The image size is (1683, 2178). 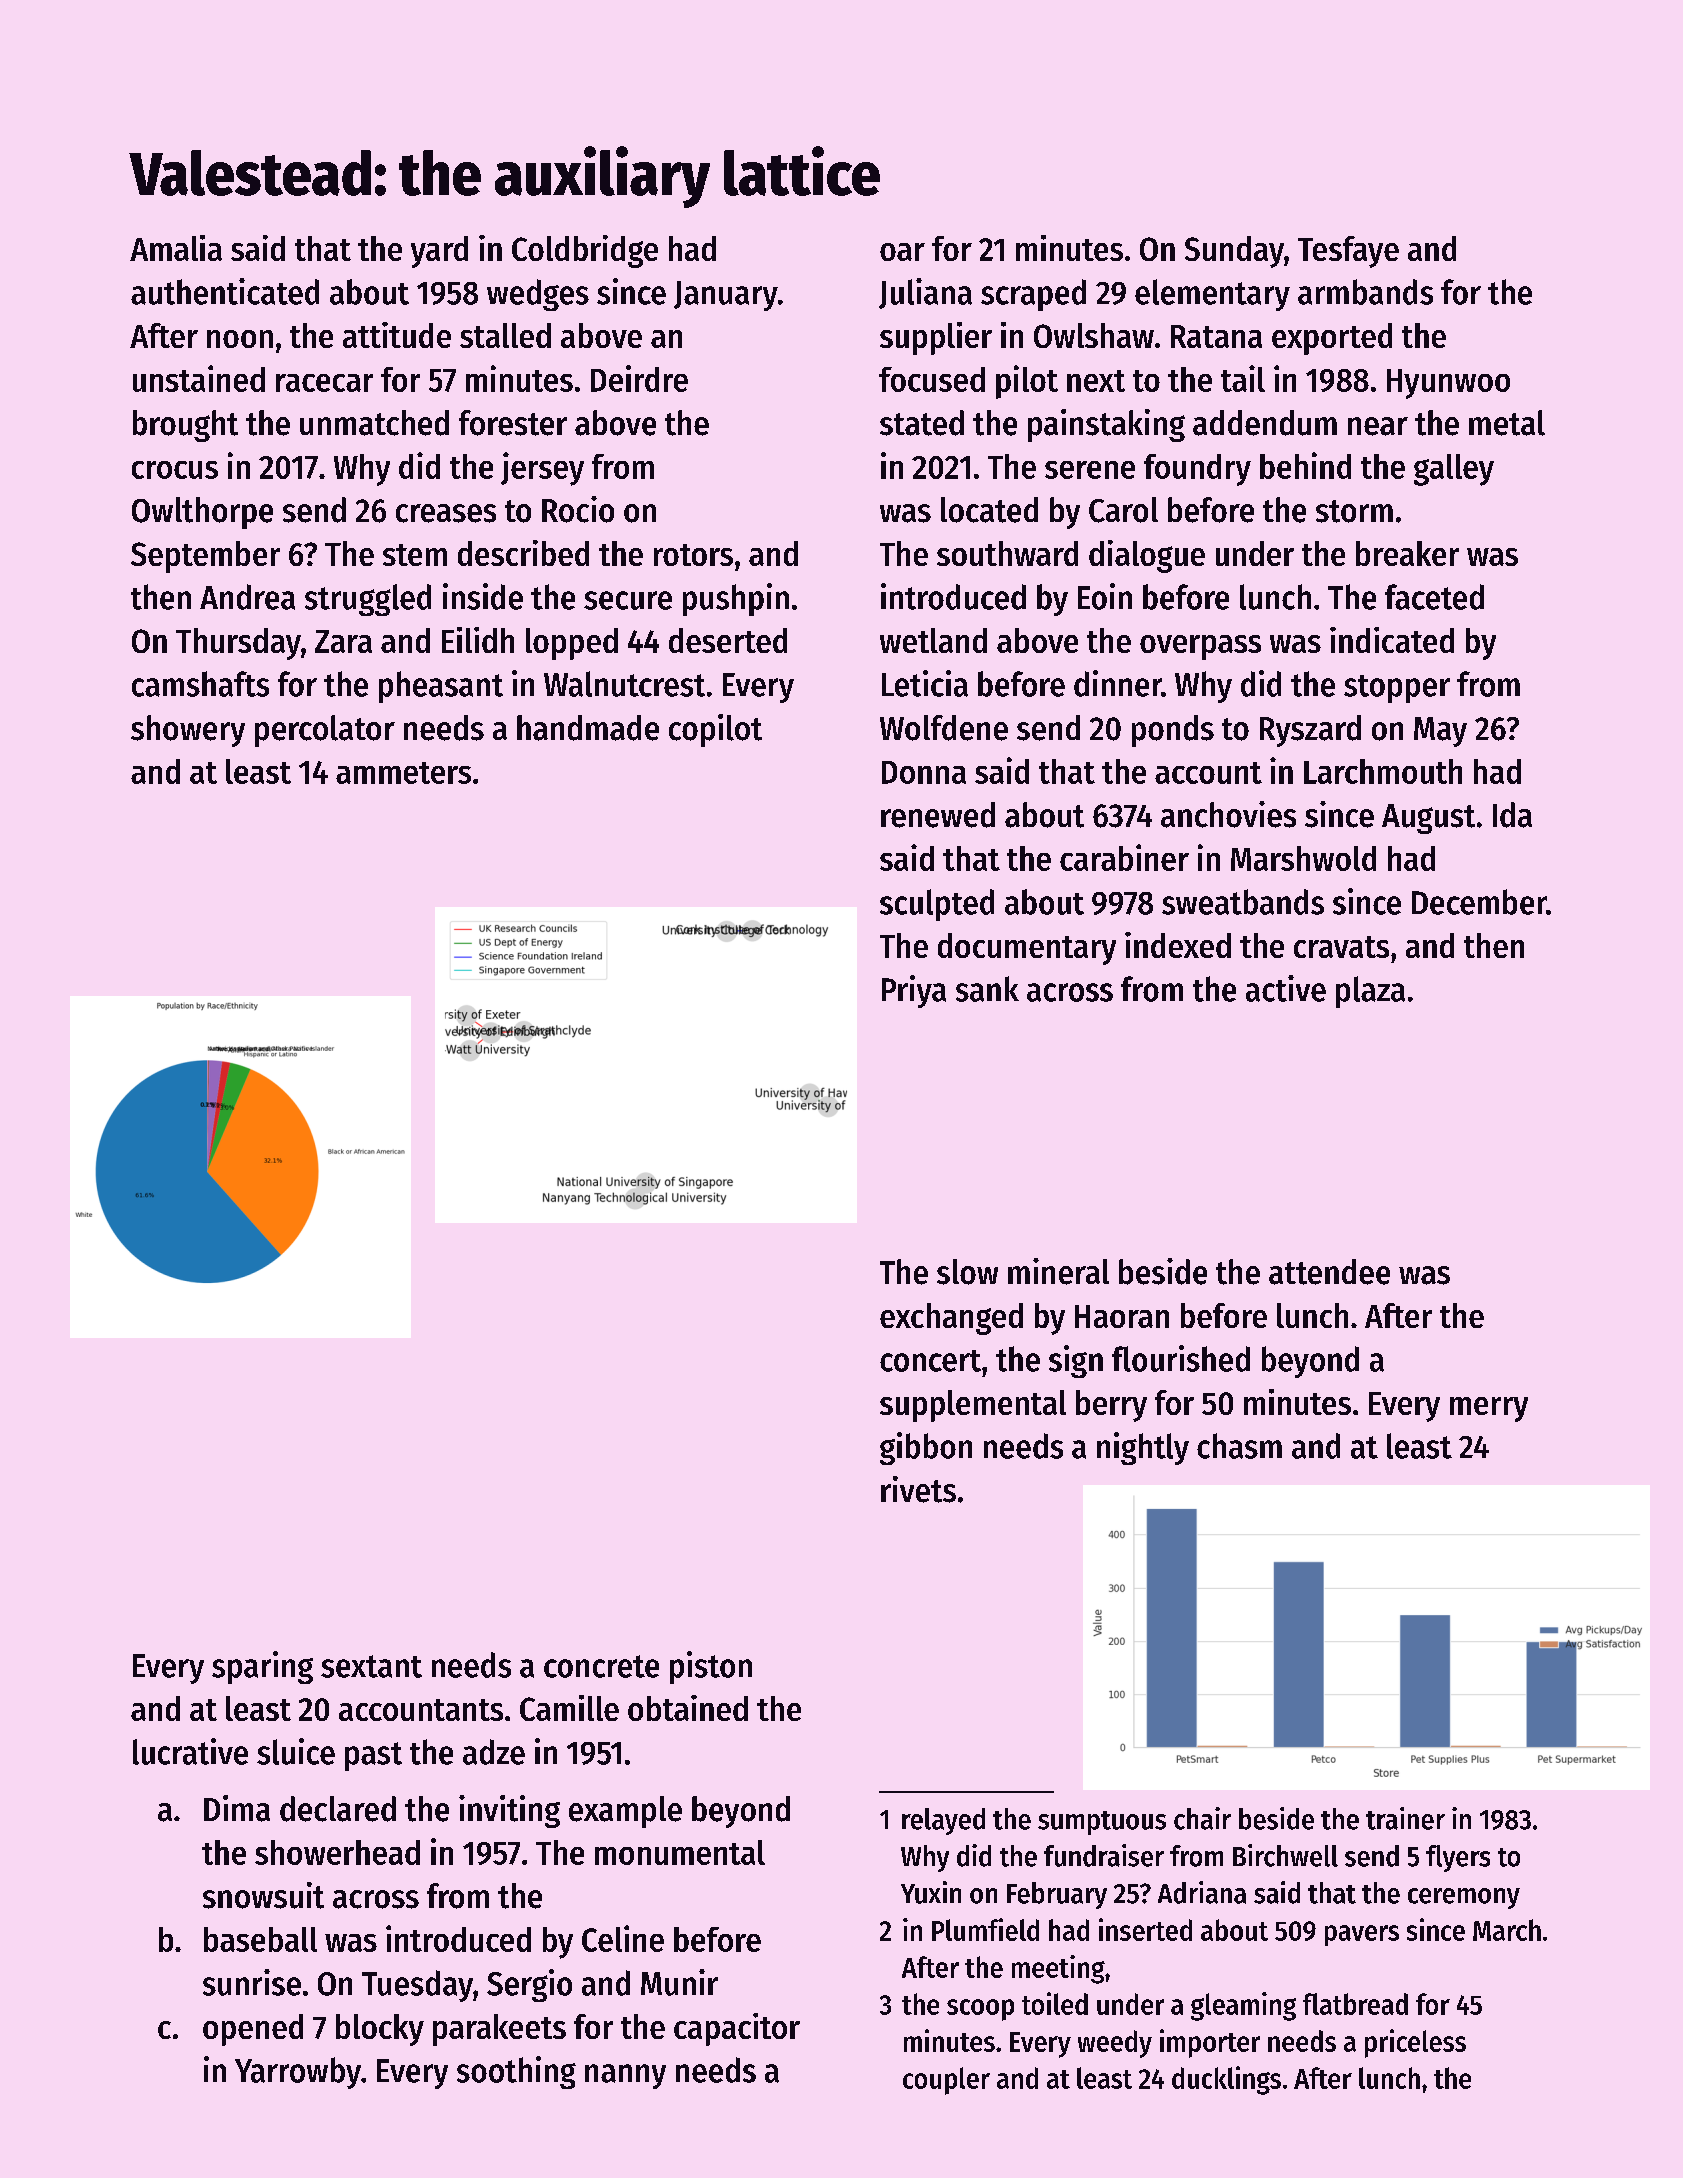 I want to click on coupler, so click(x=946, y=2081).
